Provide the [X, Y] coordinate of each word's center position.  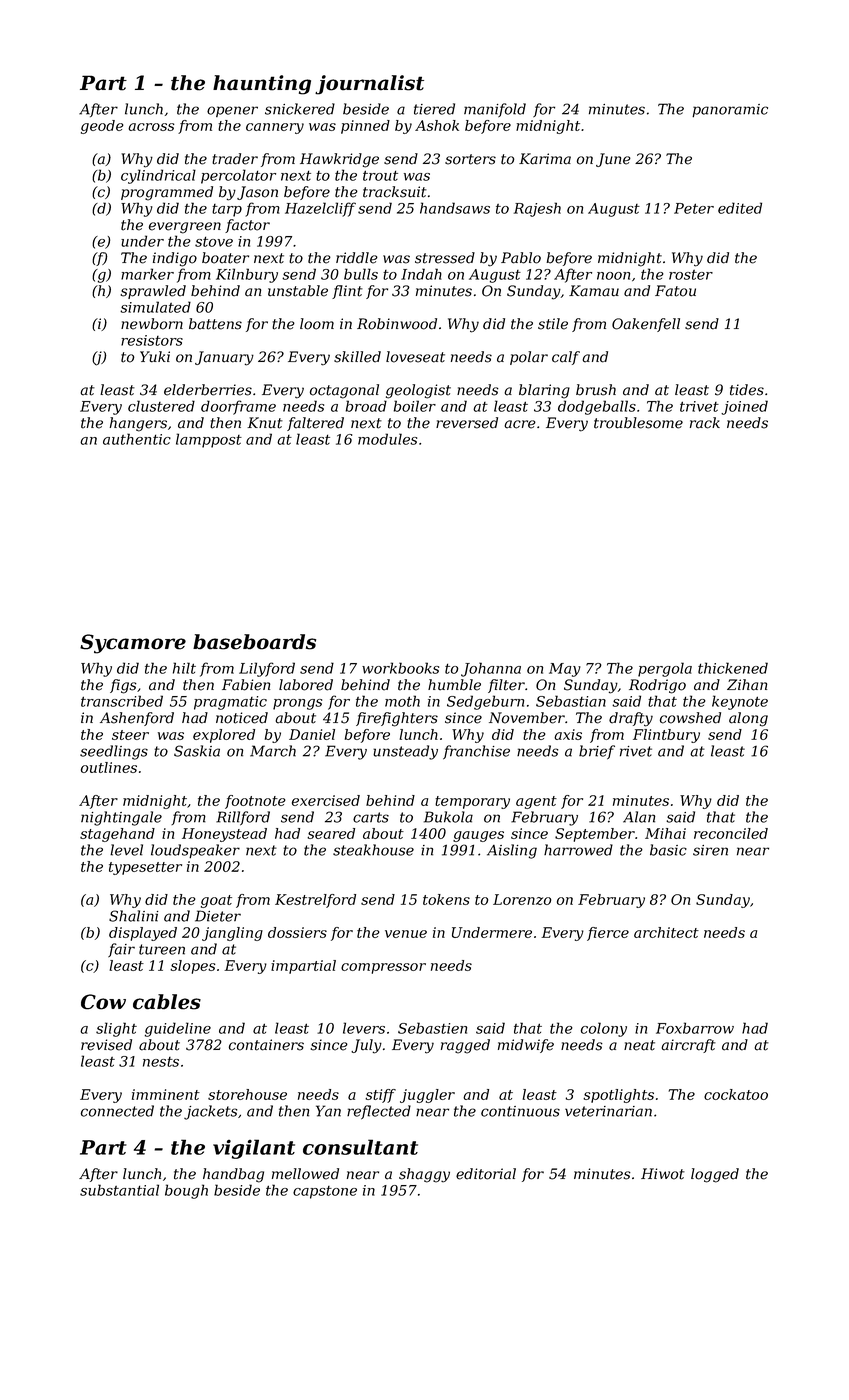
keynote [740, 702]
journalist [369, 85]
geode [102, 127]
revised [106, 1045]
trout [380, 175]
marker [147, 274]
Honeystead [224, 835]
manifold [495, 110]
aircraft [688, 1046]
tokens [446, 899]
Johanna [491, 669]
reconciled [731, 833]
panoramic [730, 111]
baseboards [254, 642]
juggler [427, 1096]
